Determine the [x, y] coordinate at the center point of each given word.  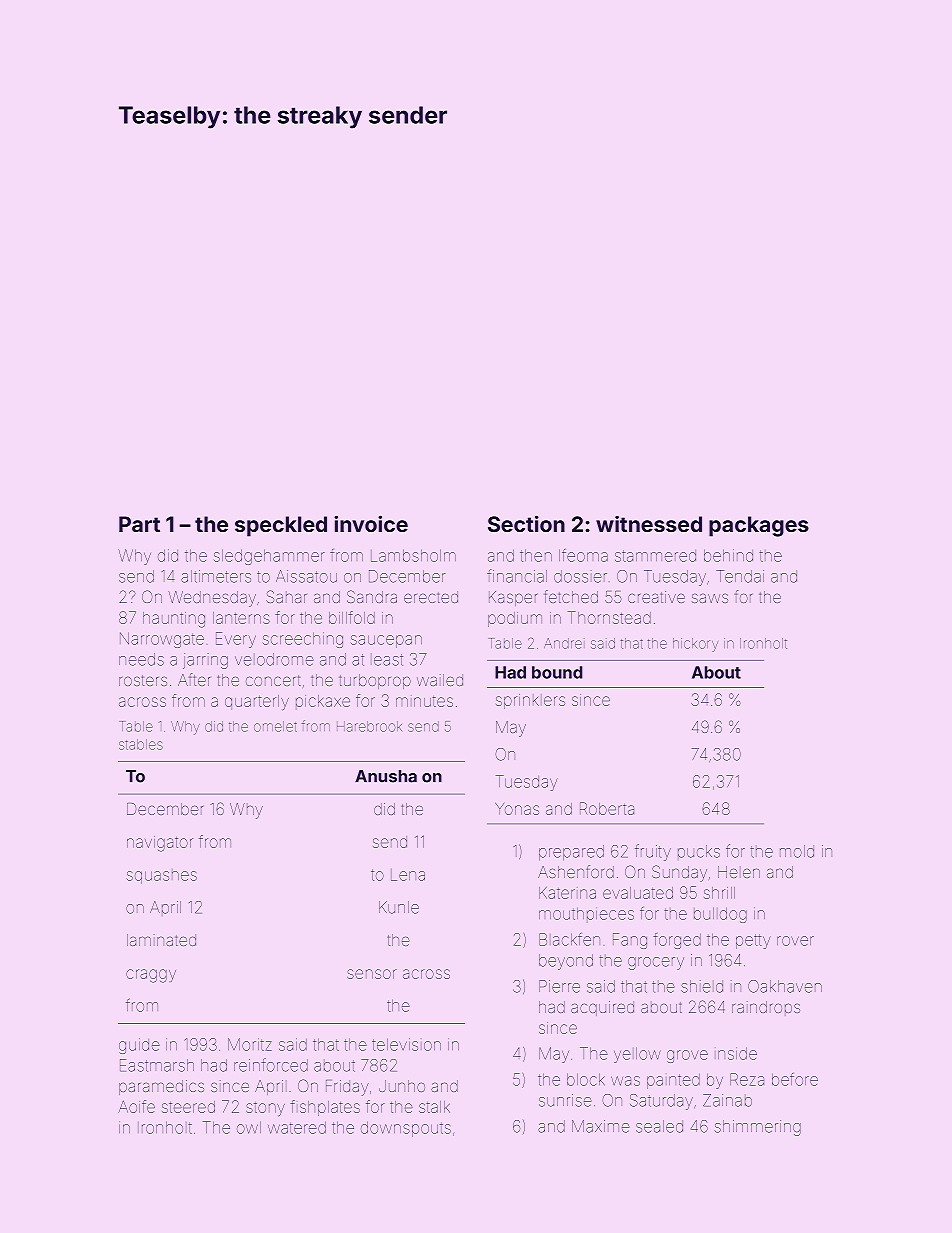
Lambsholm [413, 555]
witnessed [649, 523]
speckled [281, 526]
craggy [151, 976]
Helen [739, 872]
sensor [372, 974]
